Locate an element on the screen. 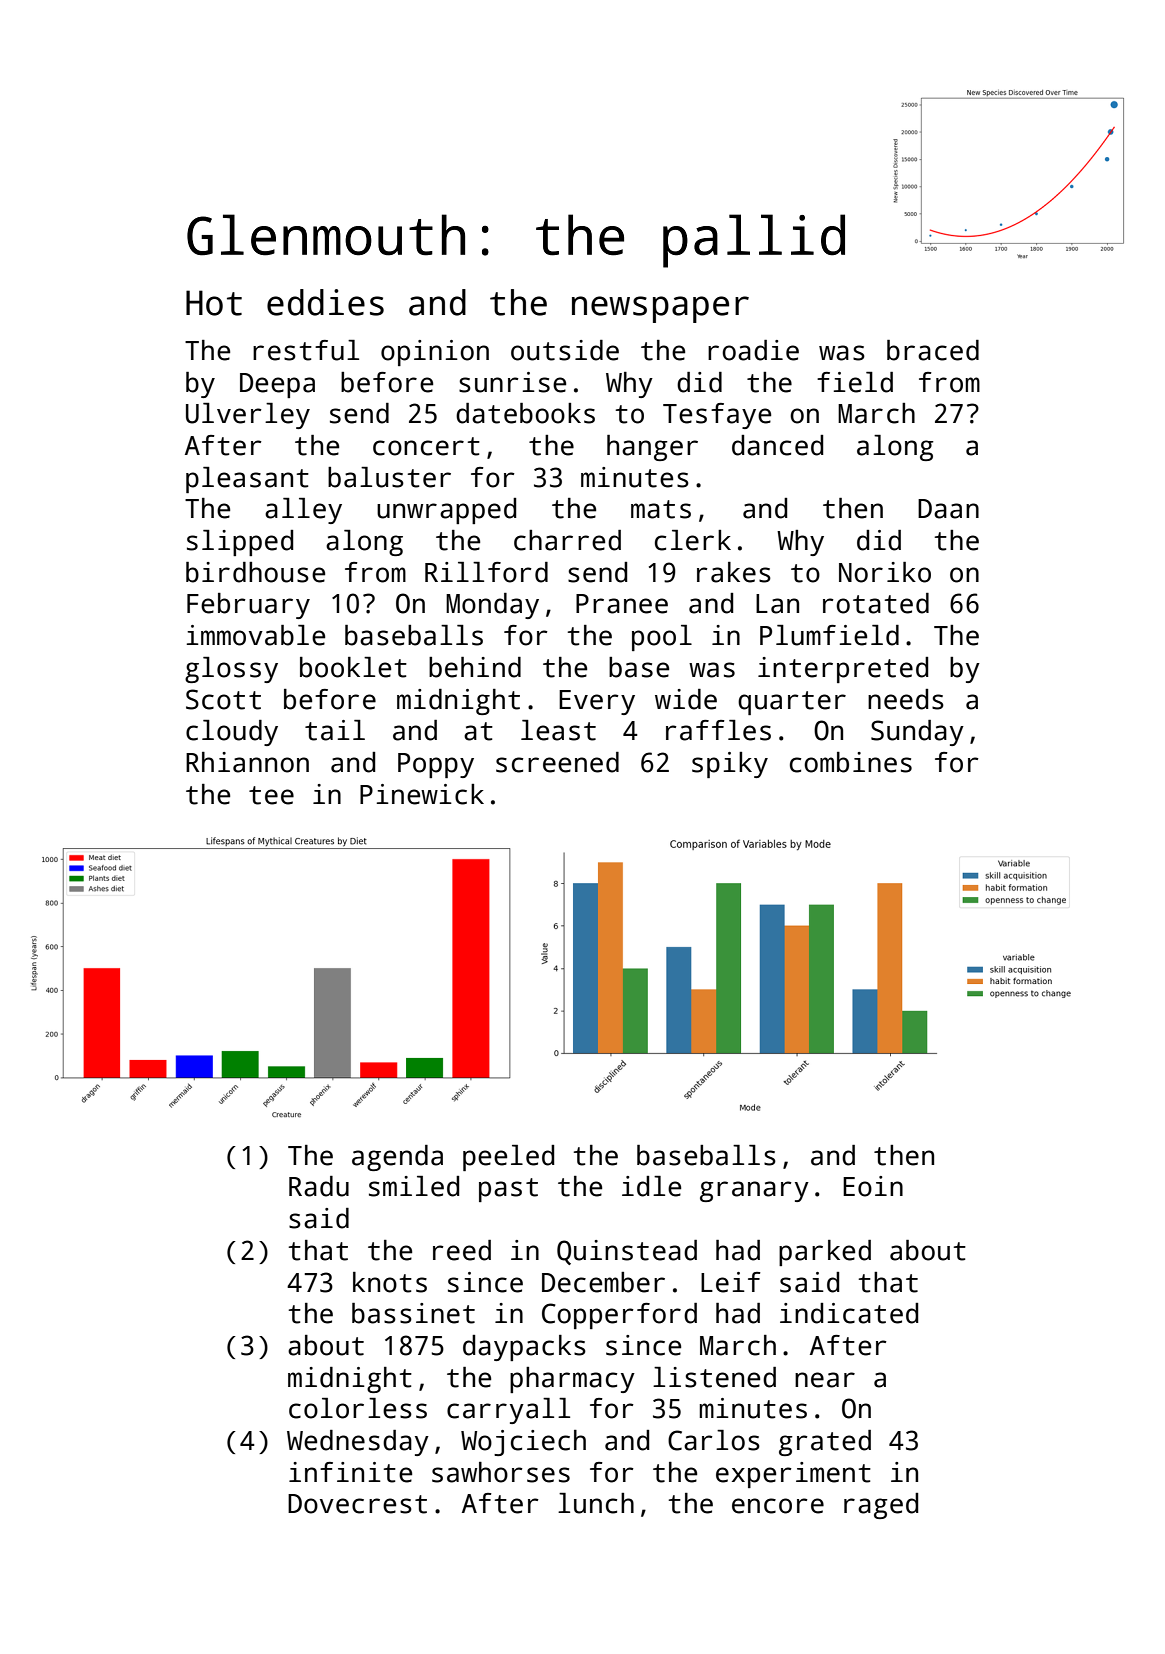 The height and width of the screenshot is (1654, 1165). lunch is located at coordinates (596, 1503).
